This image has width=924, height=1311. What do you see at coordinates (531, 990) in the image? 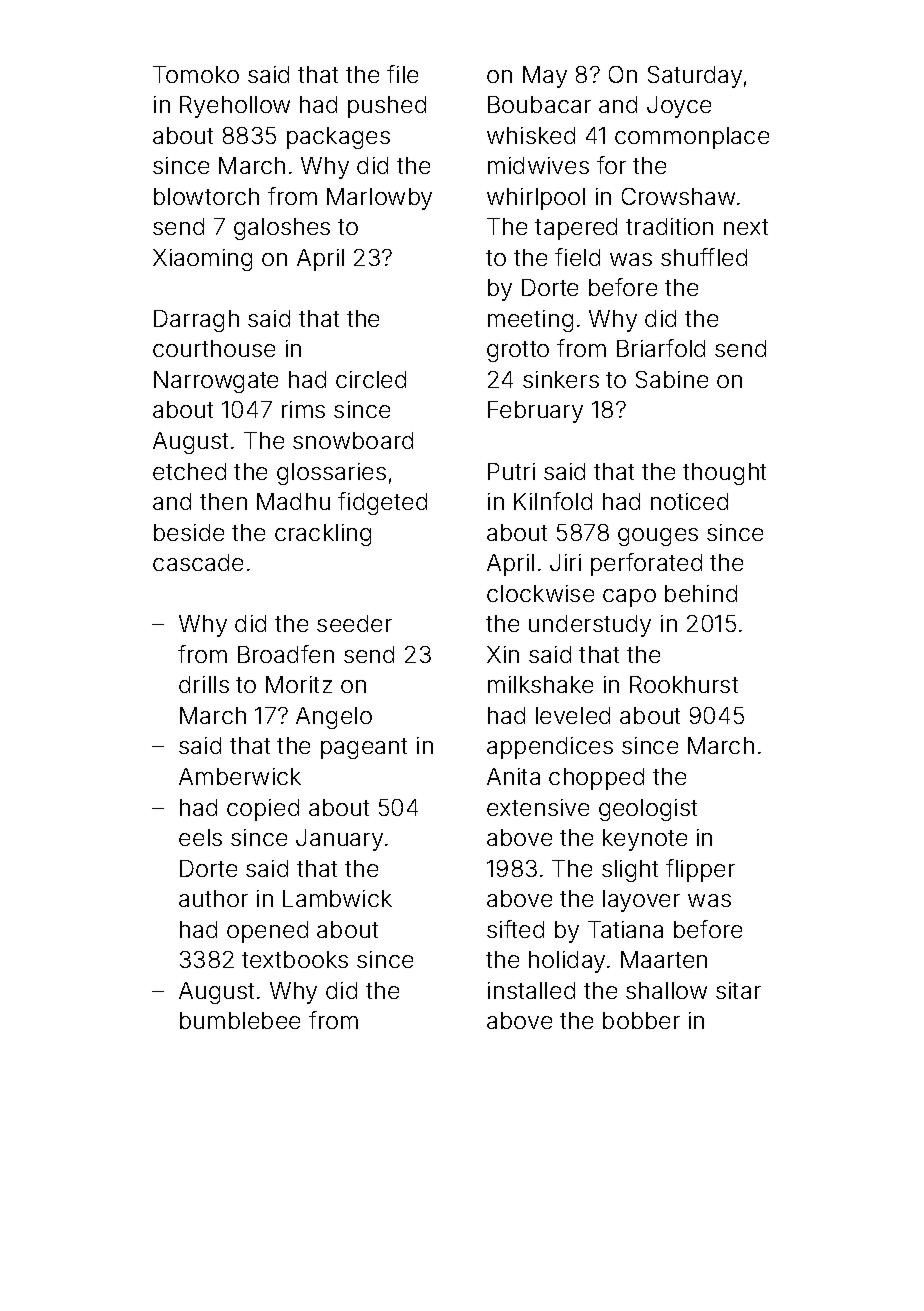
I see `installed` at bounding box center [531, 990].
